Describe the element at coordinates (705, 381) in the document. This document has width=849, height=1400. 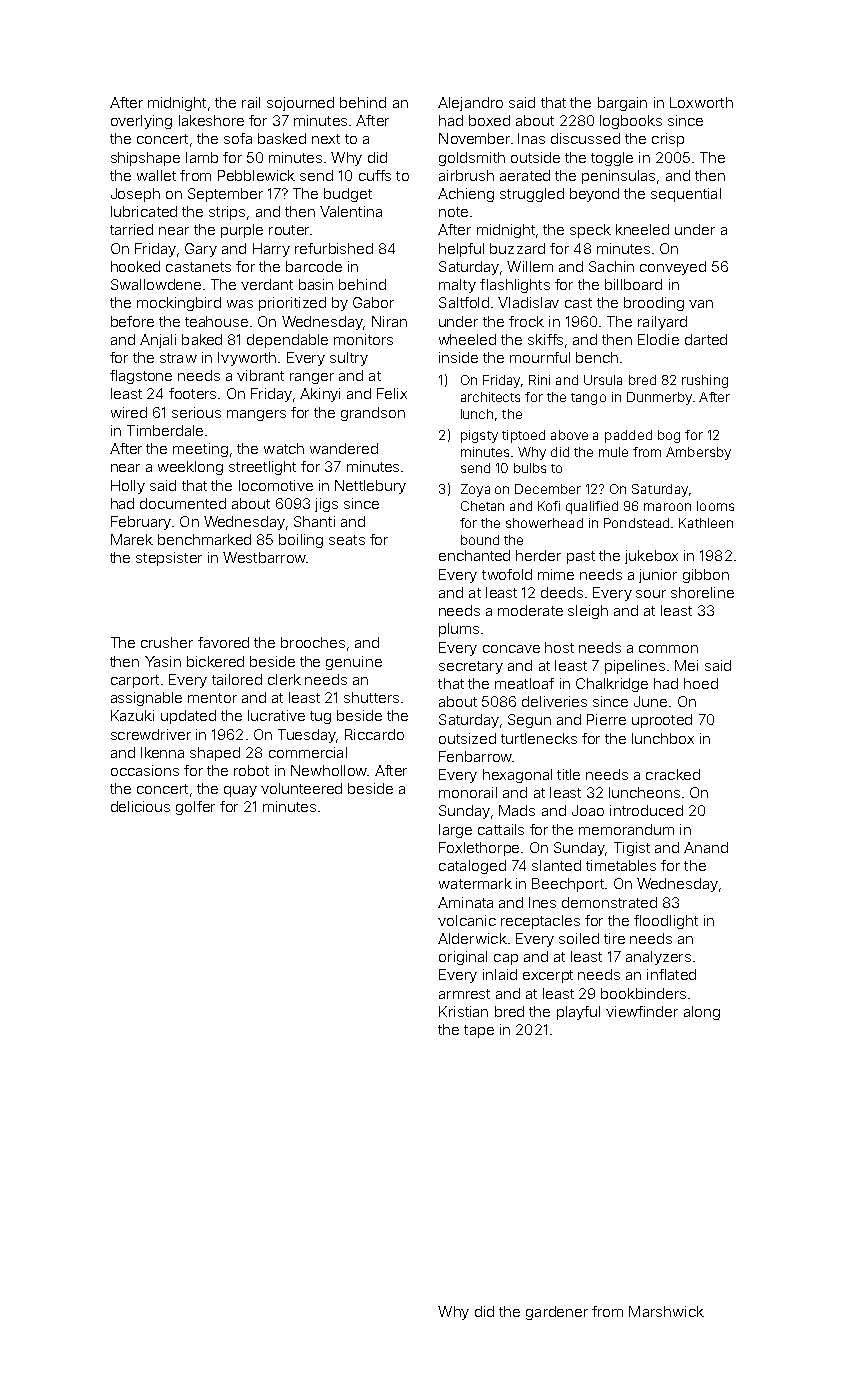
I see `rushing` at that location.
